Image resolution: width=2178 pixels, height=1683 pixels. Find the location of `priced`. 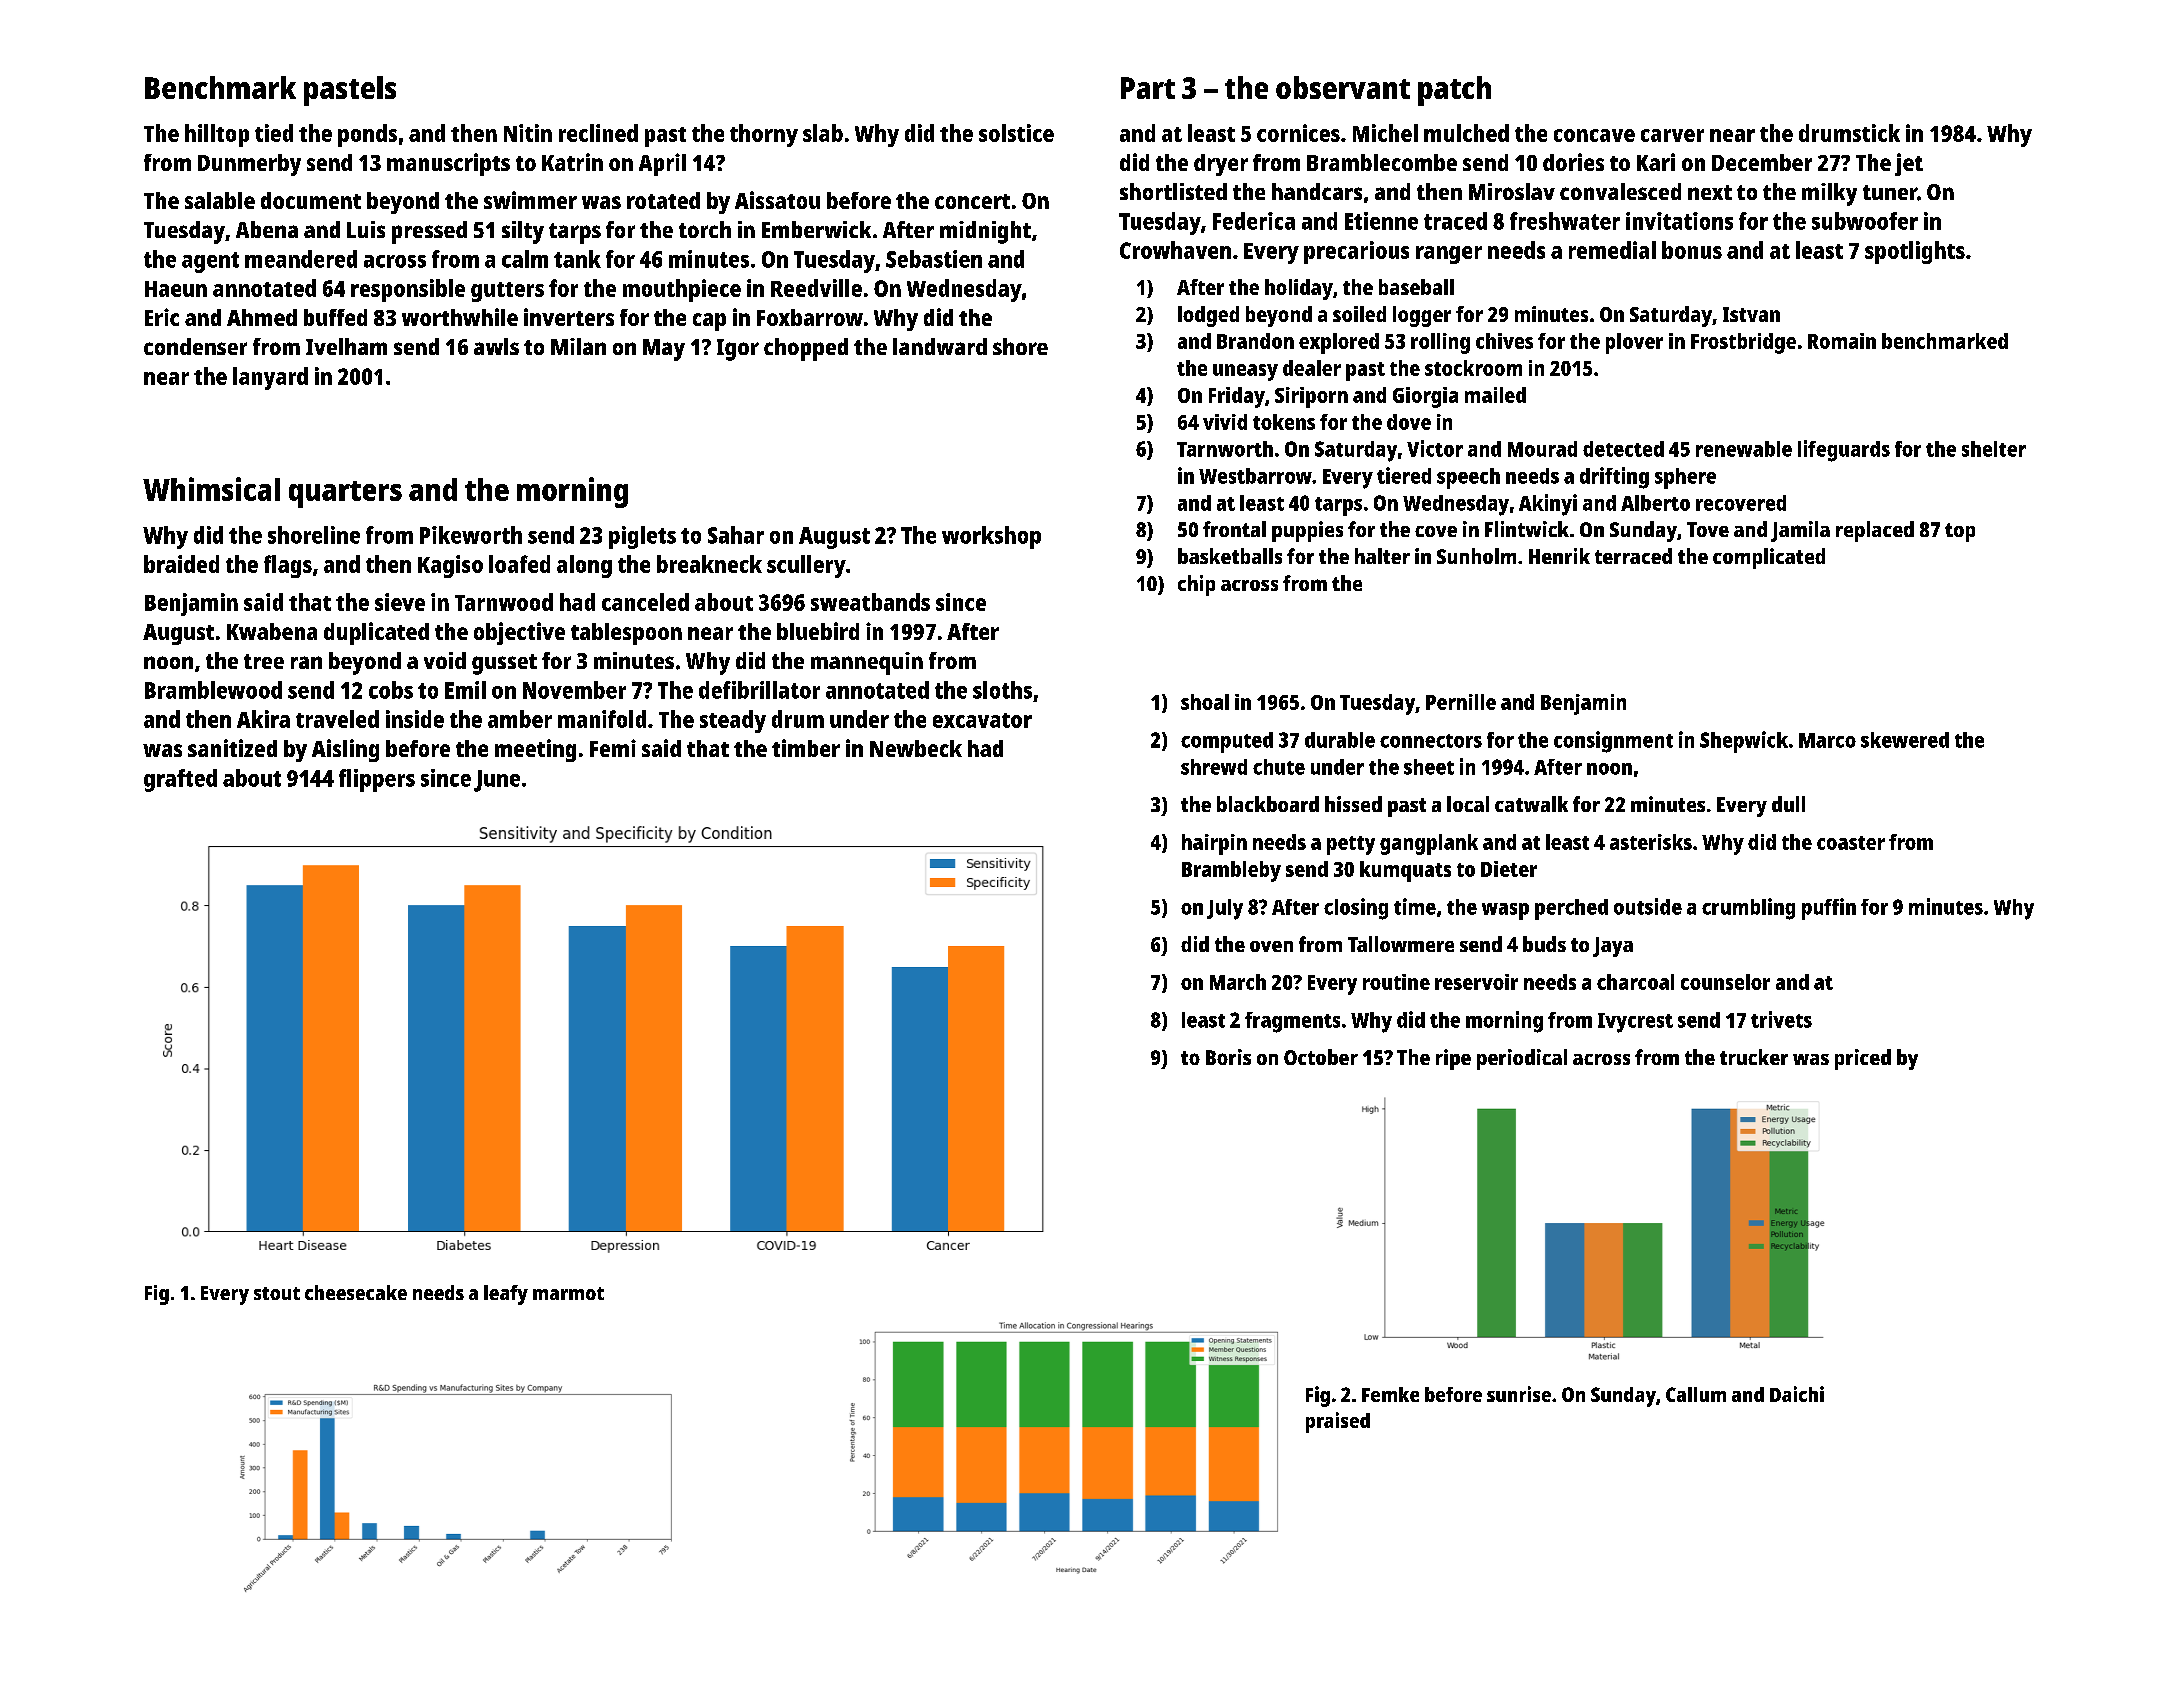

priced is located at coordinates (1863, 1059).
